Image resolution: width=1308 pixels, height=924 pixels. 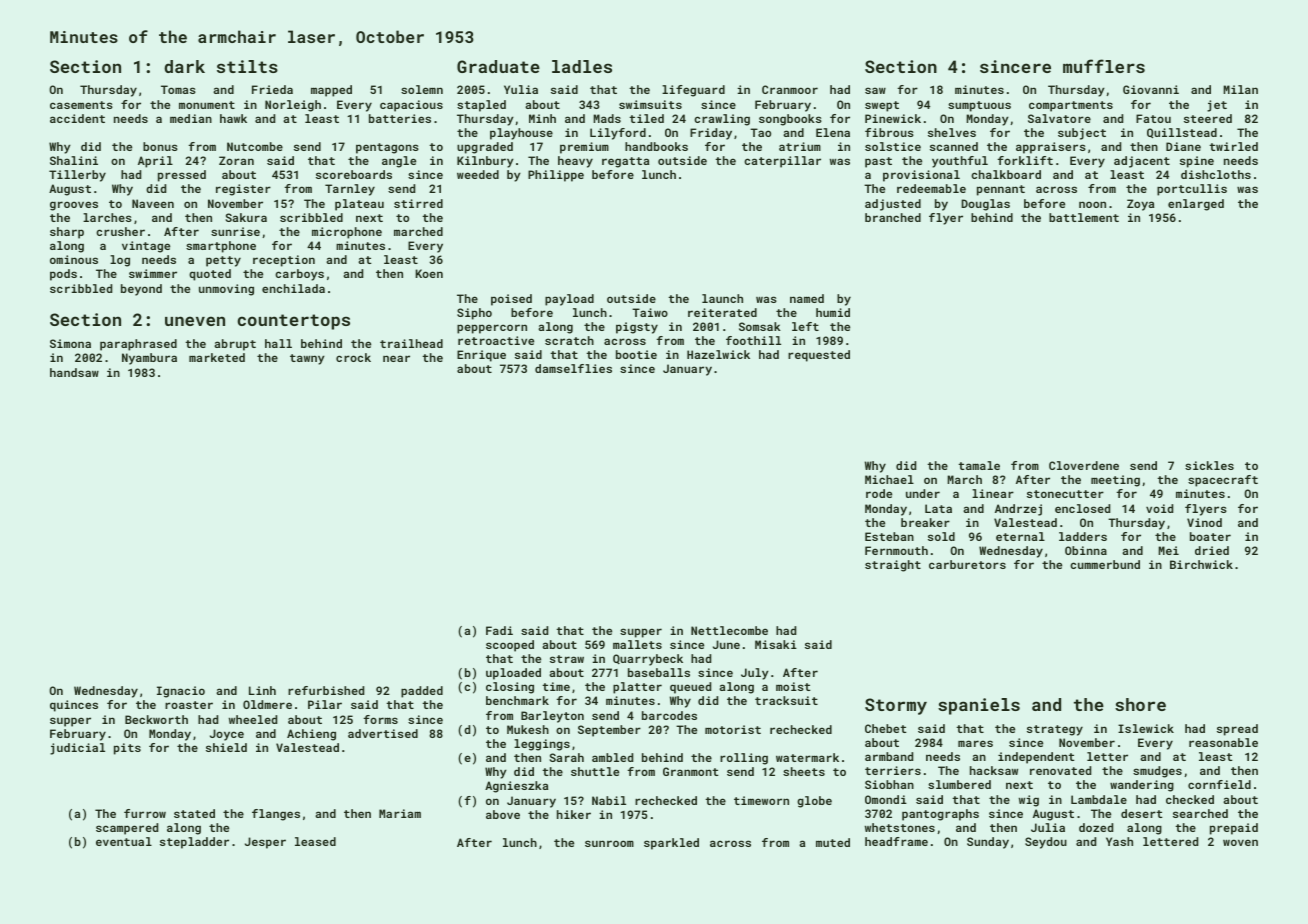 What do you see at coordinates (127, 749) in the image?
I see `pits` at bounding box center [127, 749].
